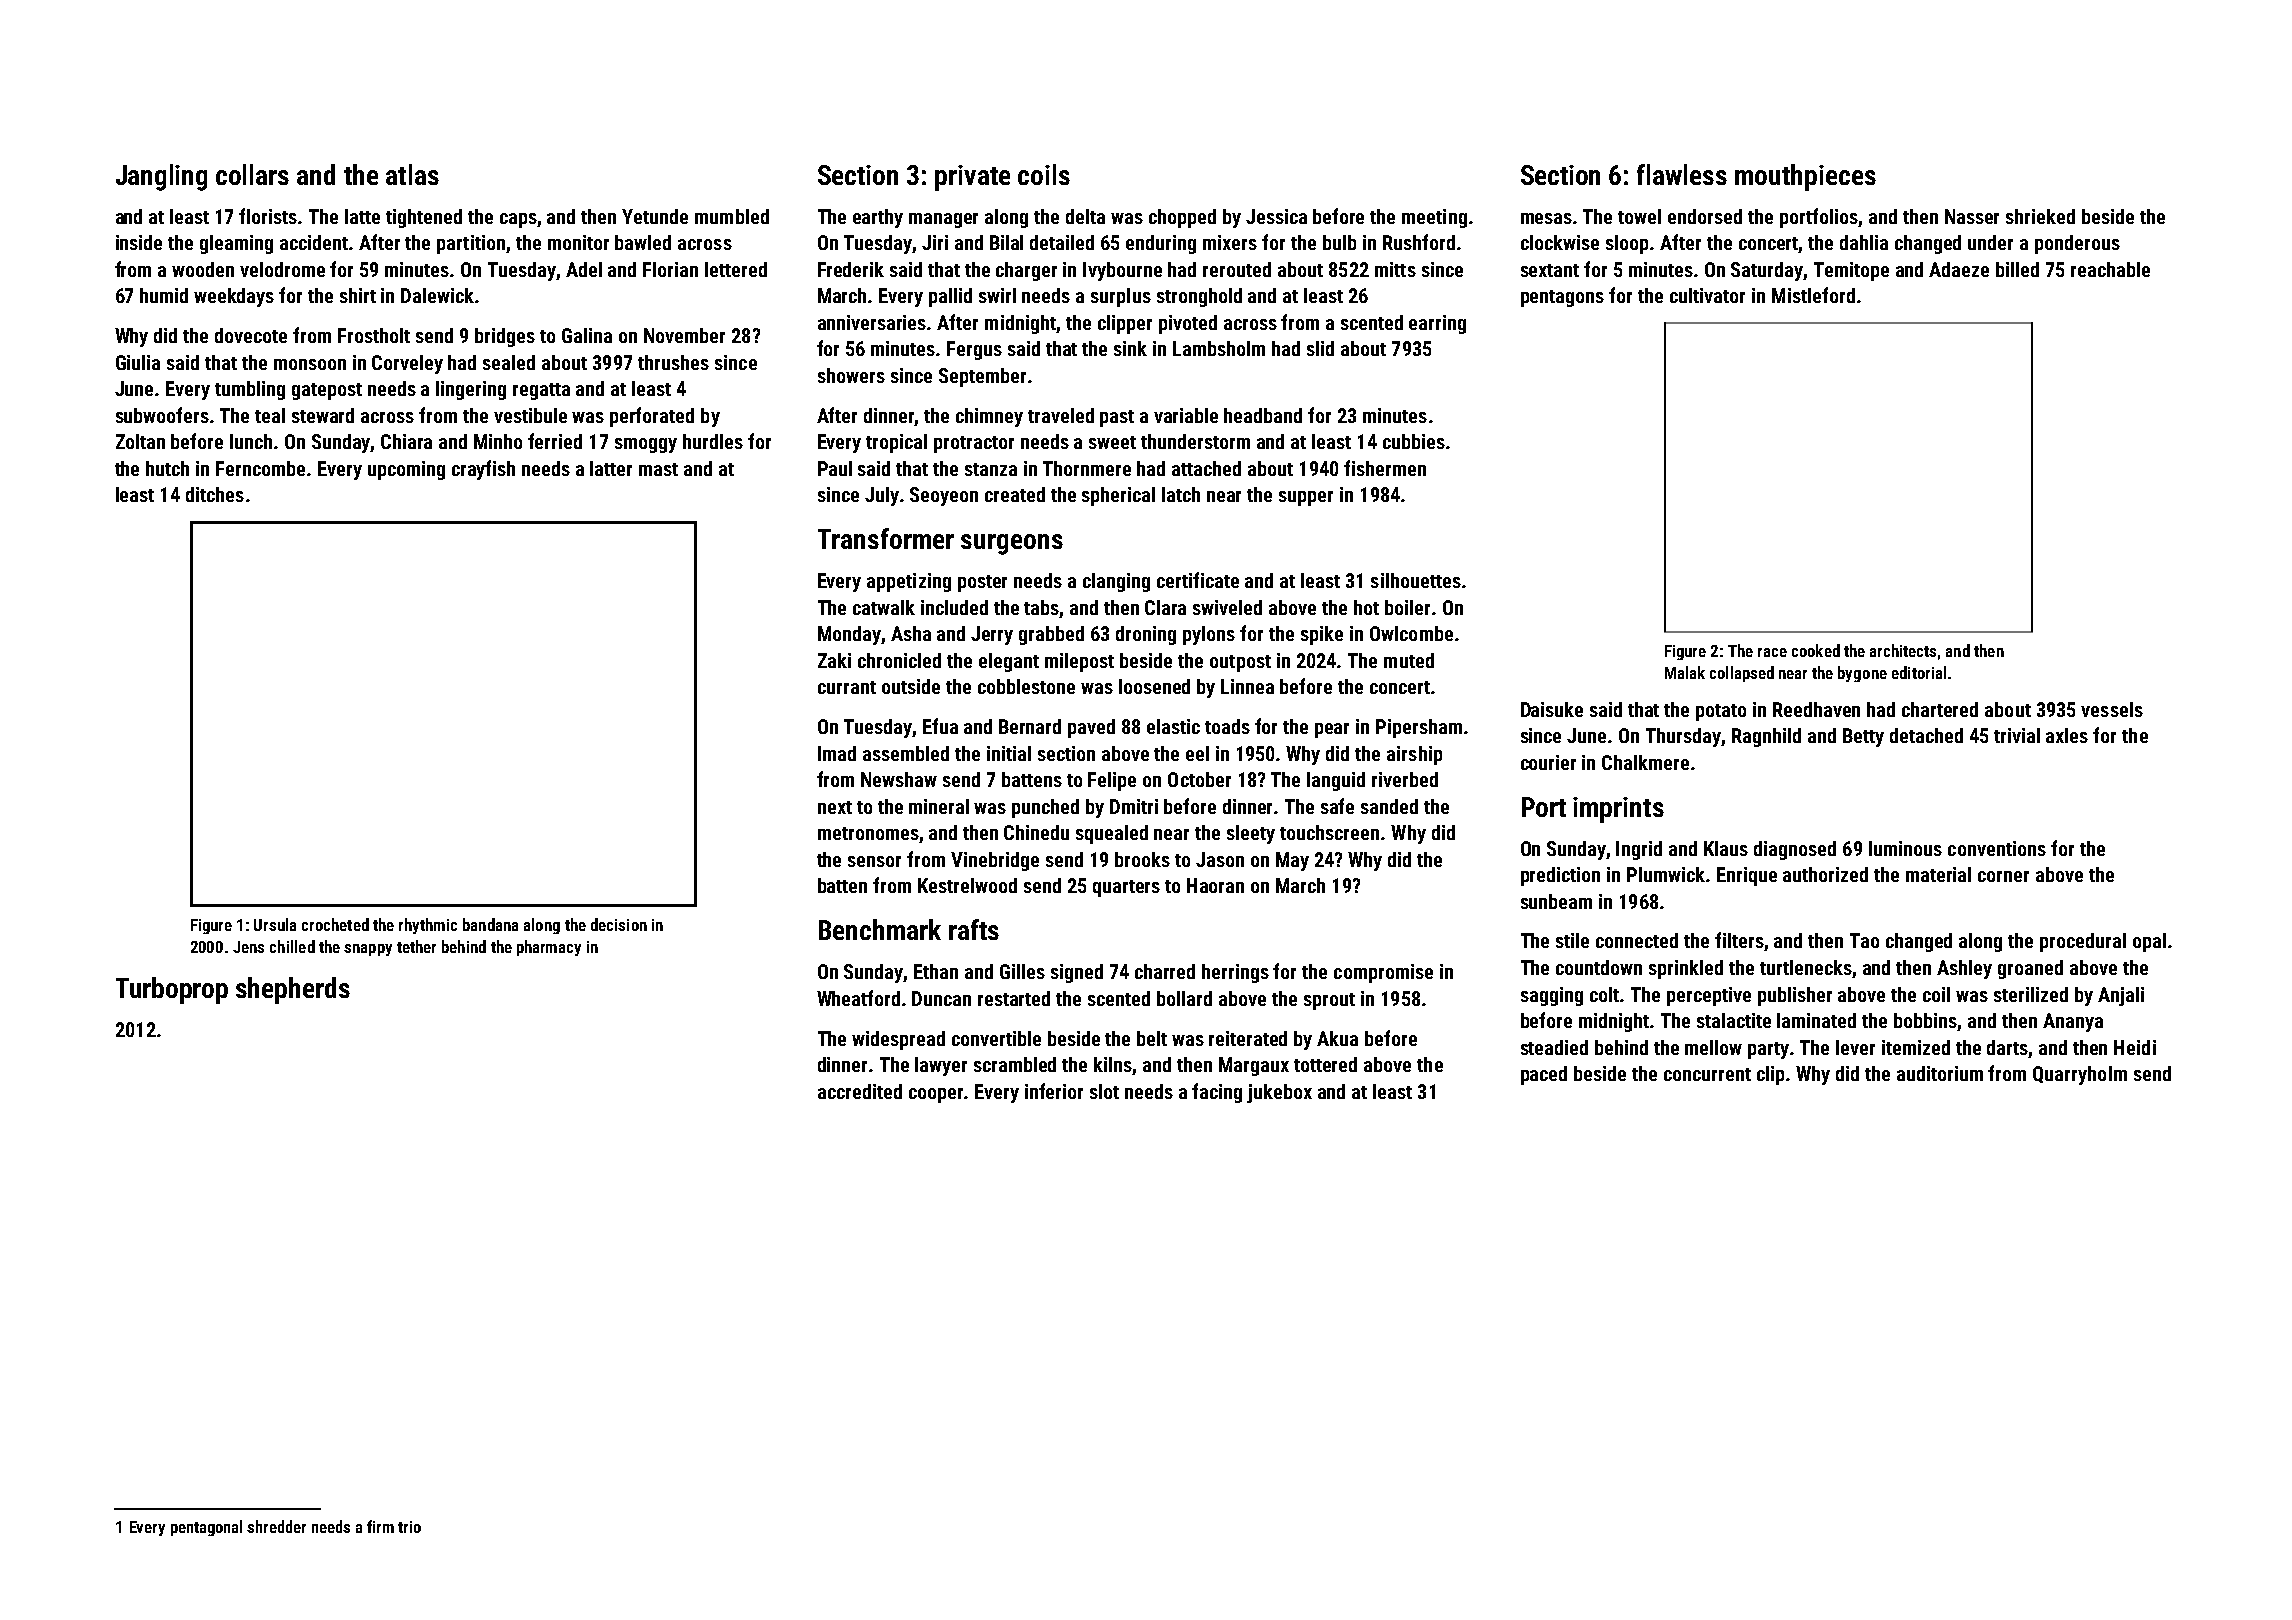  Describe the element at coordinates (409, 1527) in the screenshot. I see `trio` at that location.
